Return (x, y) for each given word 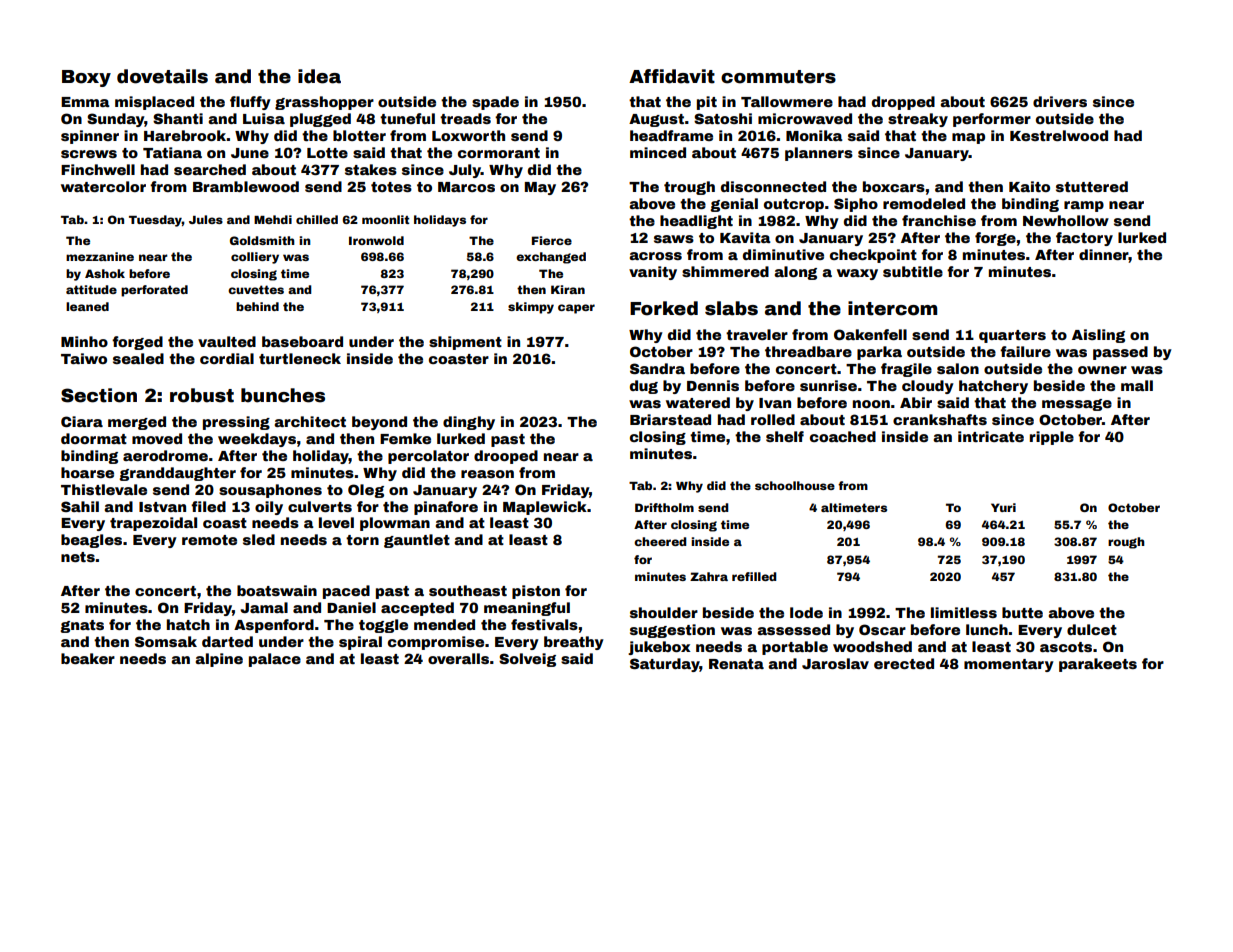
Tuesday (155, 221)
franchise (939, 220)
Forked (664, 308)
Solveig (527, 660)
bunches (283, 395)
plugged (320, 120)
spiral (360, 643)
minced (658, 152)
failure (1025, 351)
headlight (696, 222)
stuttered (1092, 186)
